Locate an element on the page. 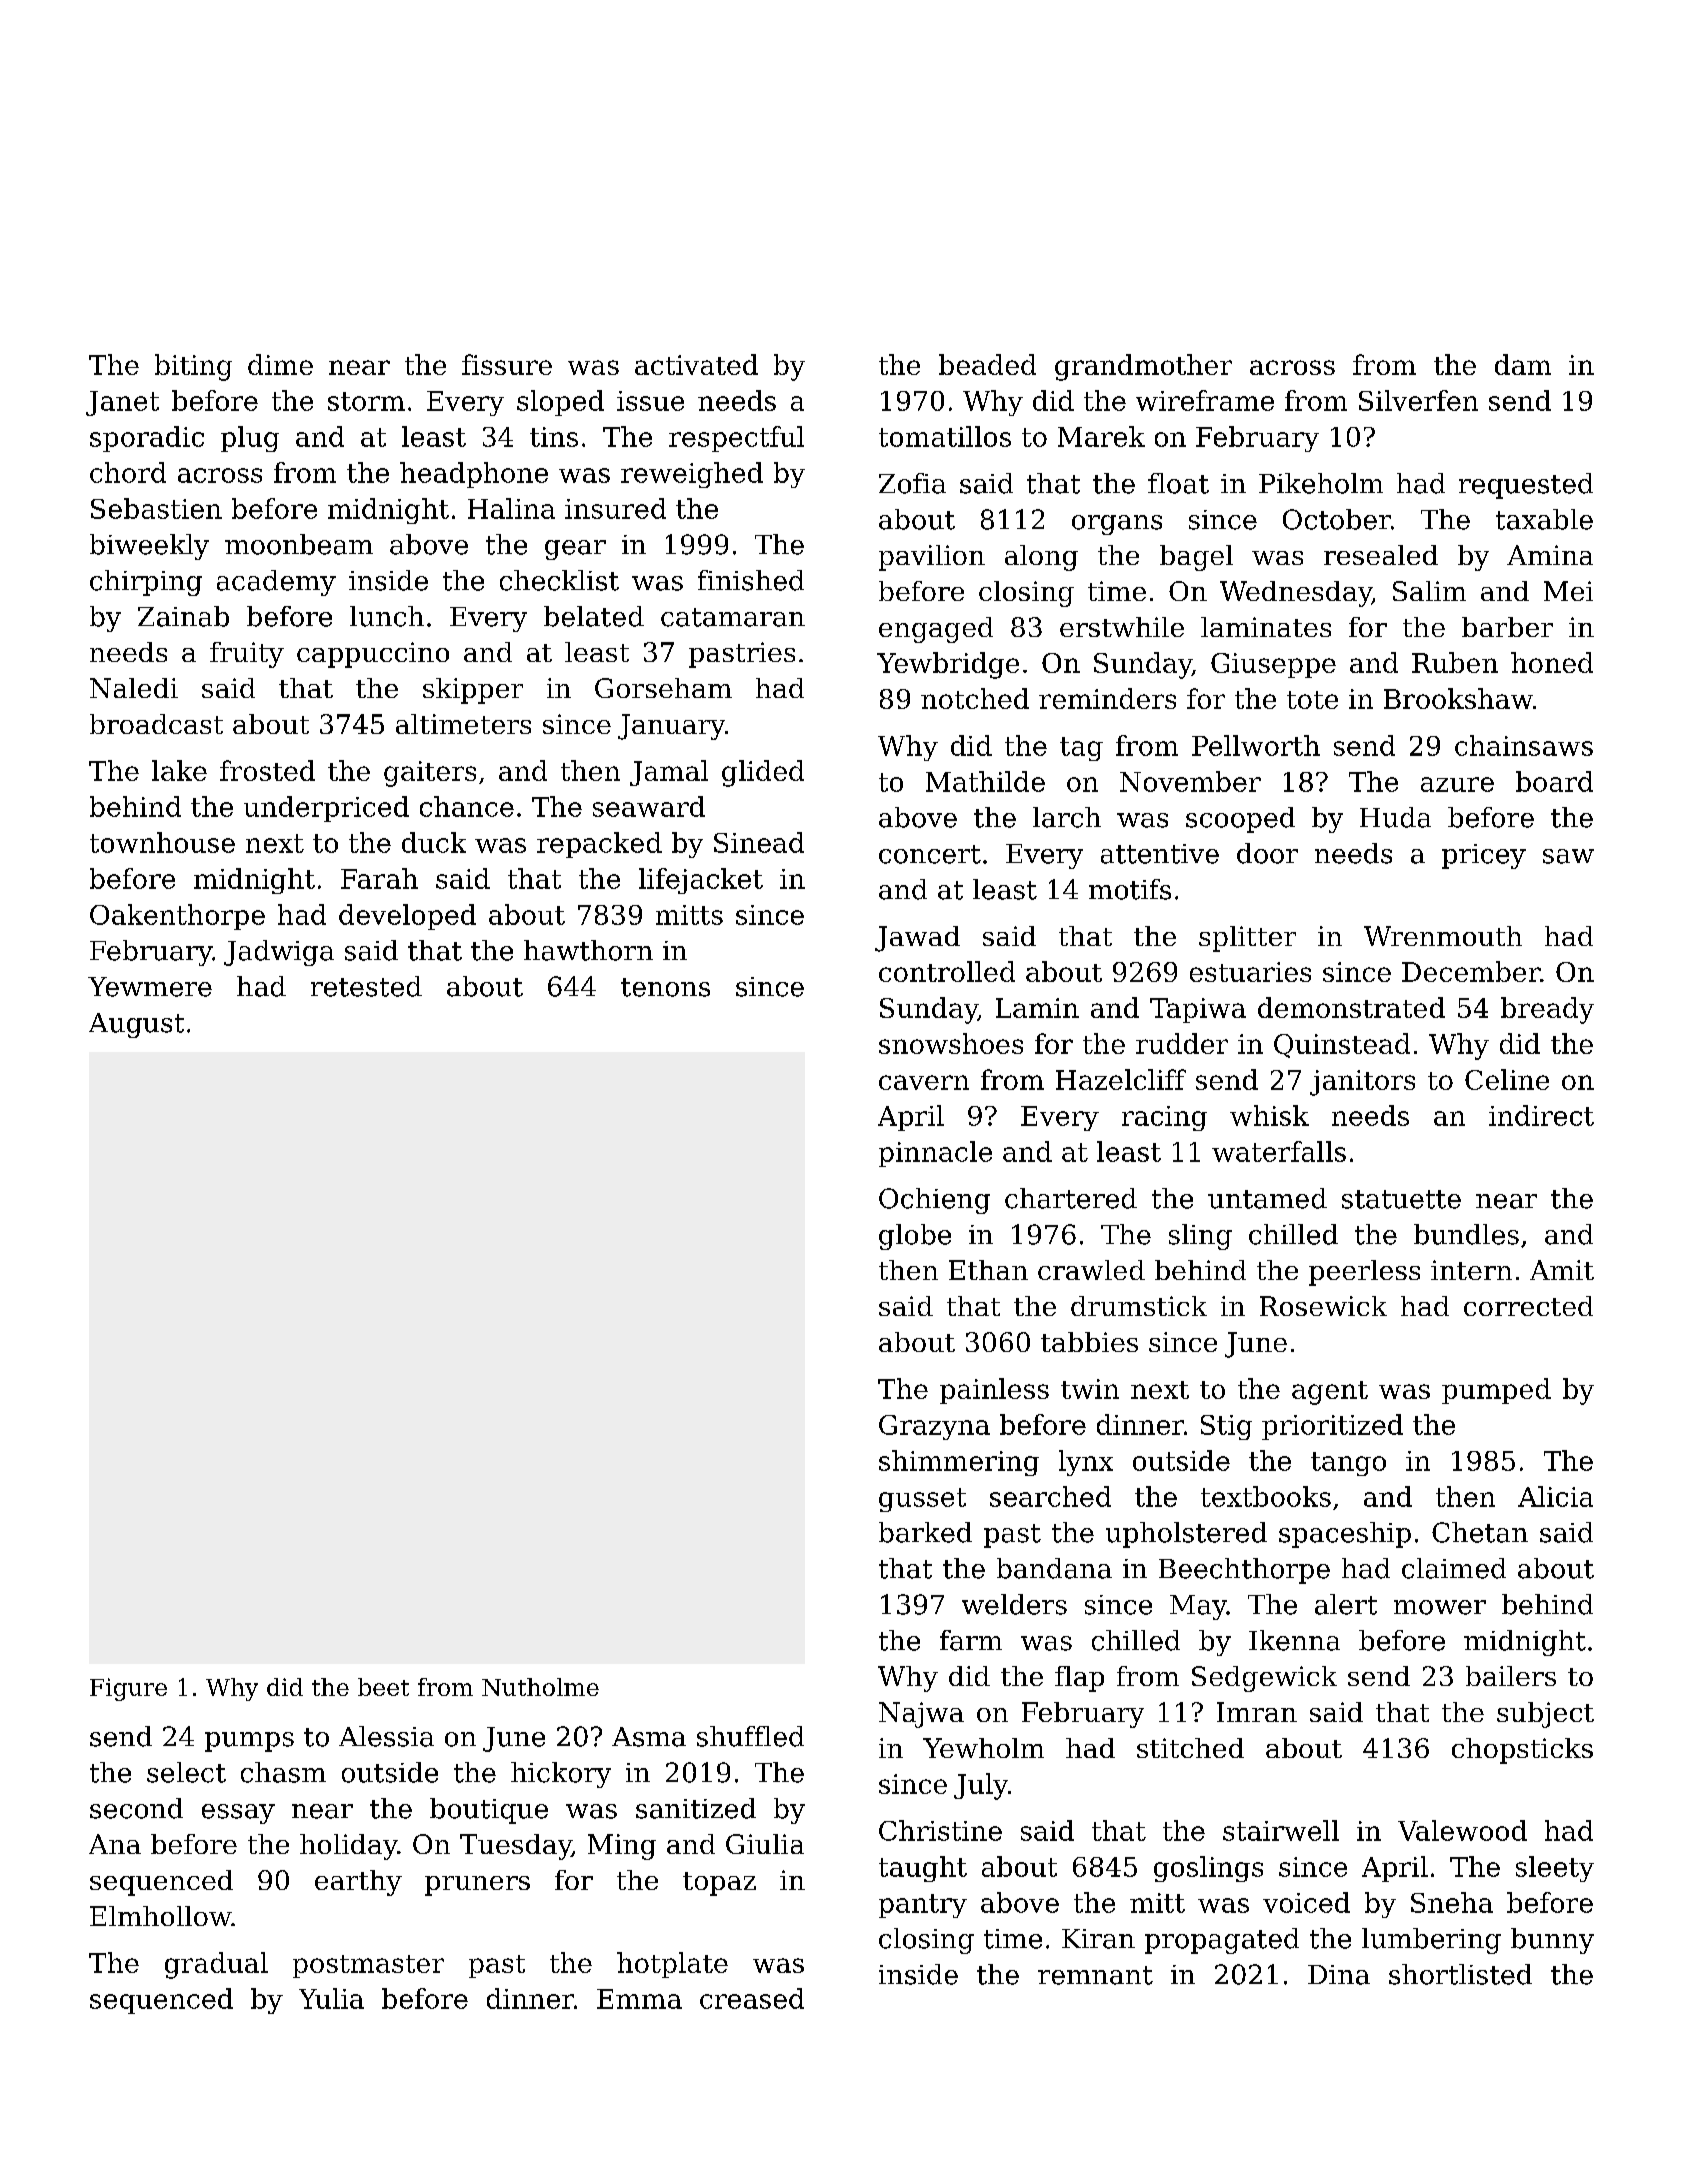 The height and width of the page is (2178, 1683). chartered is located at coordinates (1071, 1198).
